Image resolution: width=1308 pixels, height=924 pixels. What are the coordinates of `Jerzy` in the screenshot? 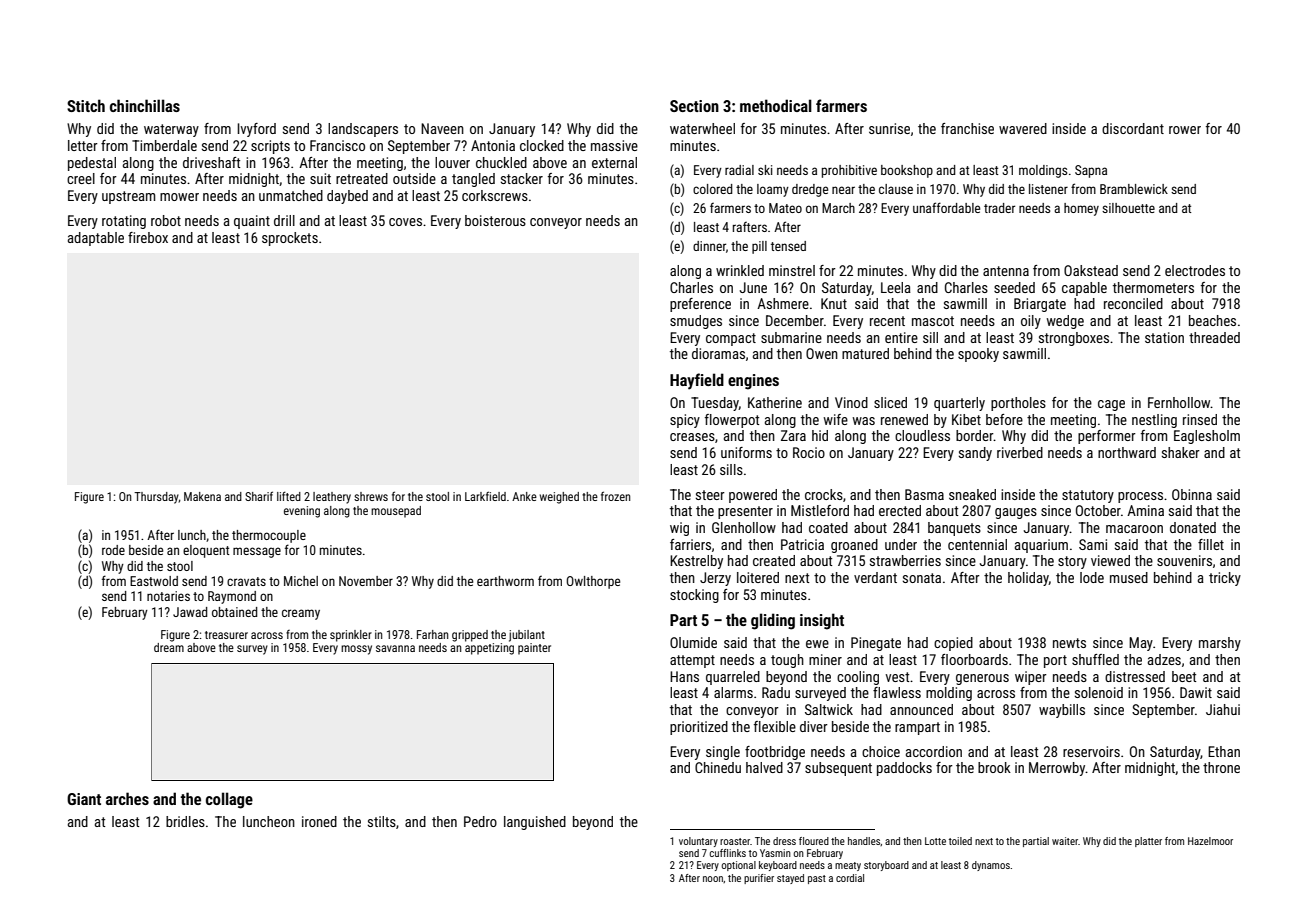 It's located at (715, 579).
